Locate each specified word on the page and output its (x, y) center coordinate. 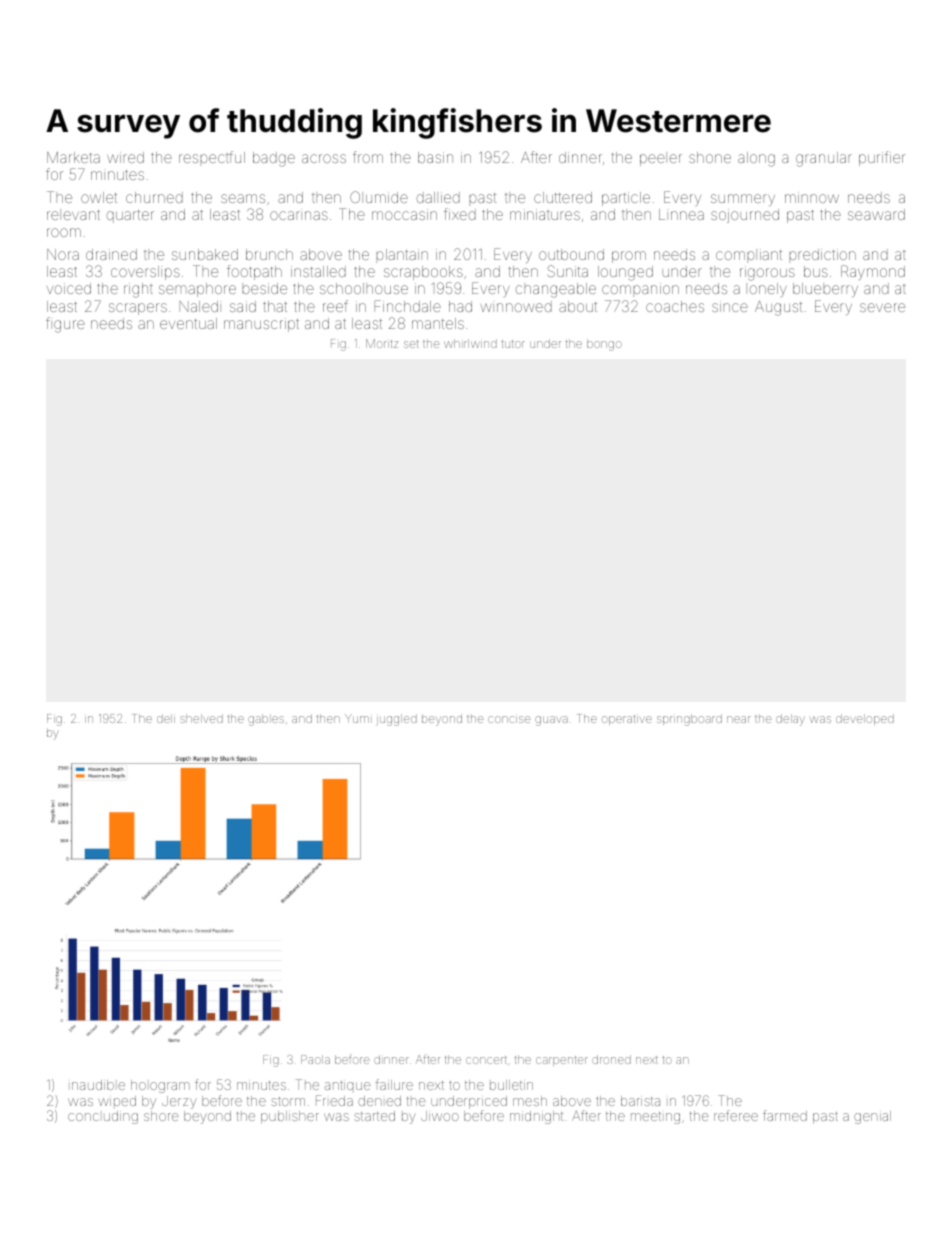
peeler (661, 159)
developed (865, 719)
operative (627, 720)
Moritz (382, 343)
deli (166, 718)
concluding (103, 1117)
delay (790, 720)
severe (882, 307)
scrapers (138, 309)
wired (125, 157)
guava (551, 721)
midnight (536, 1117)
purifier (882, 158)
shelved (201, 718)
